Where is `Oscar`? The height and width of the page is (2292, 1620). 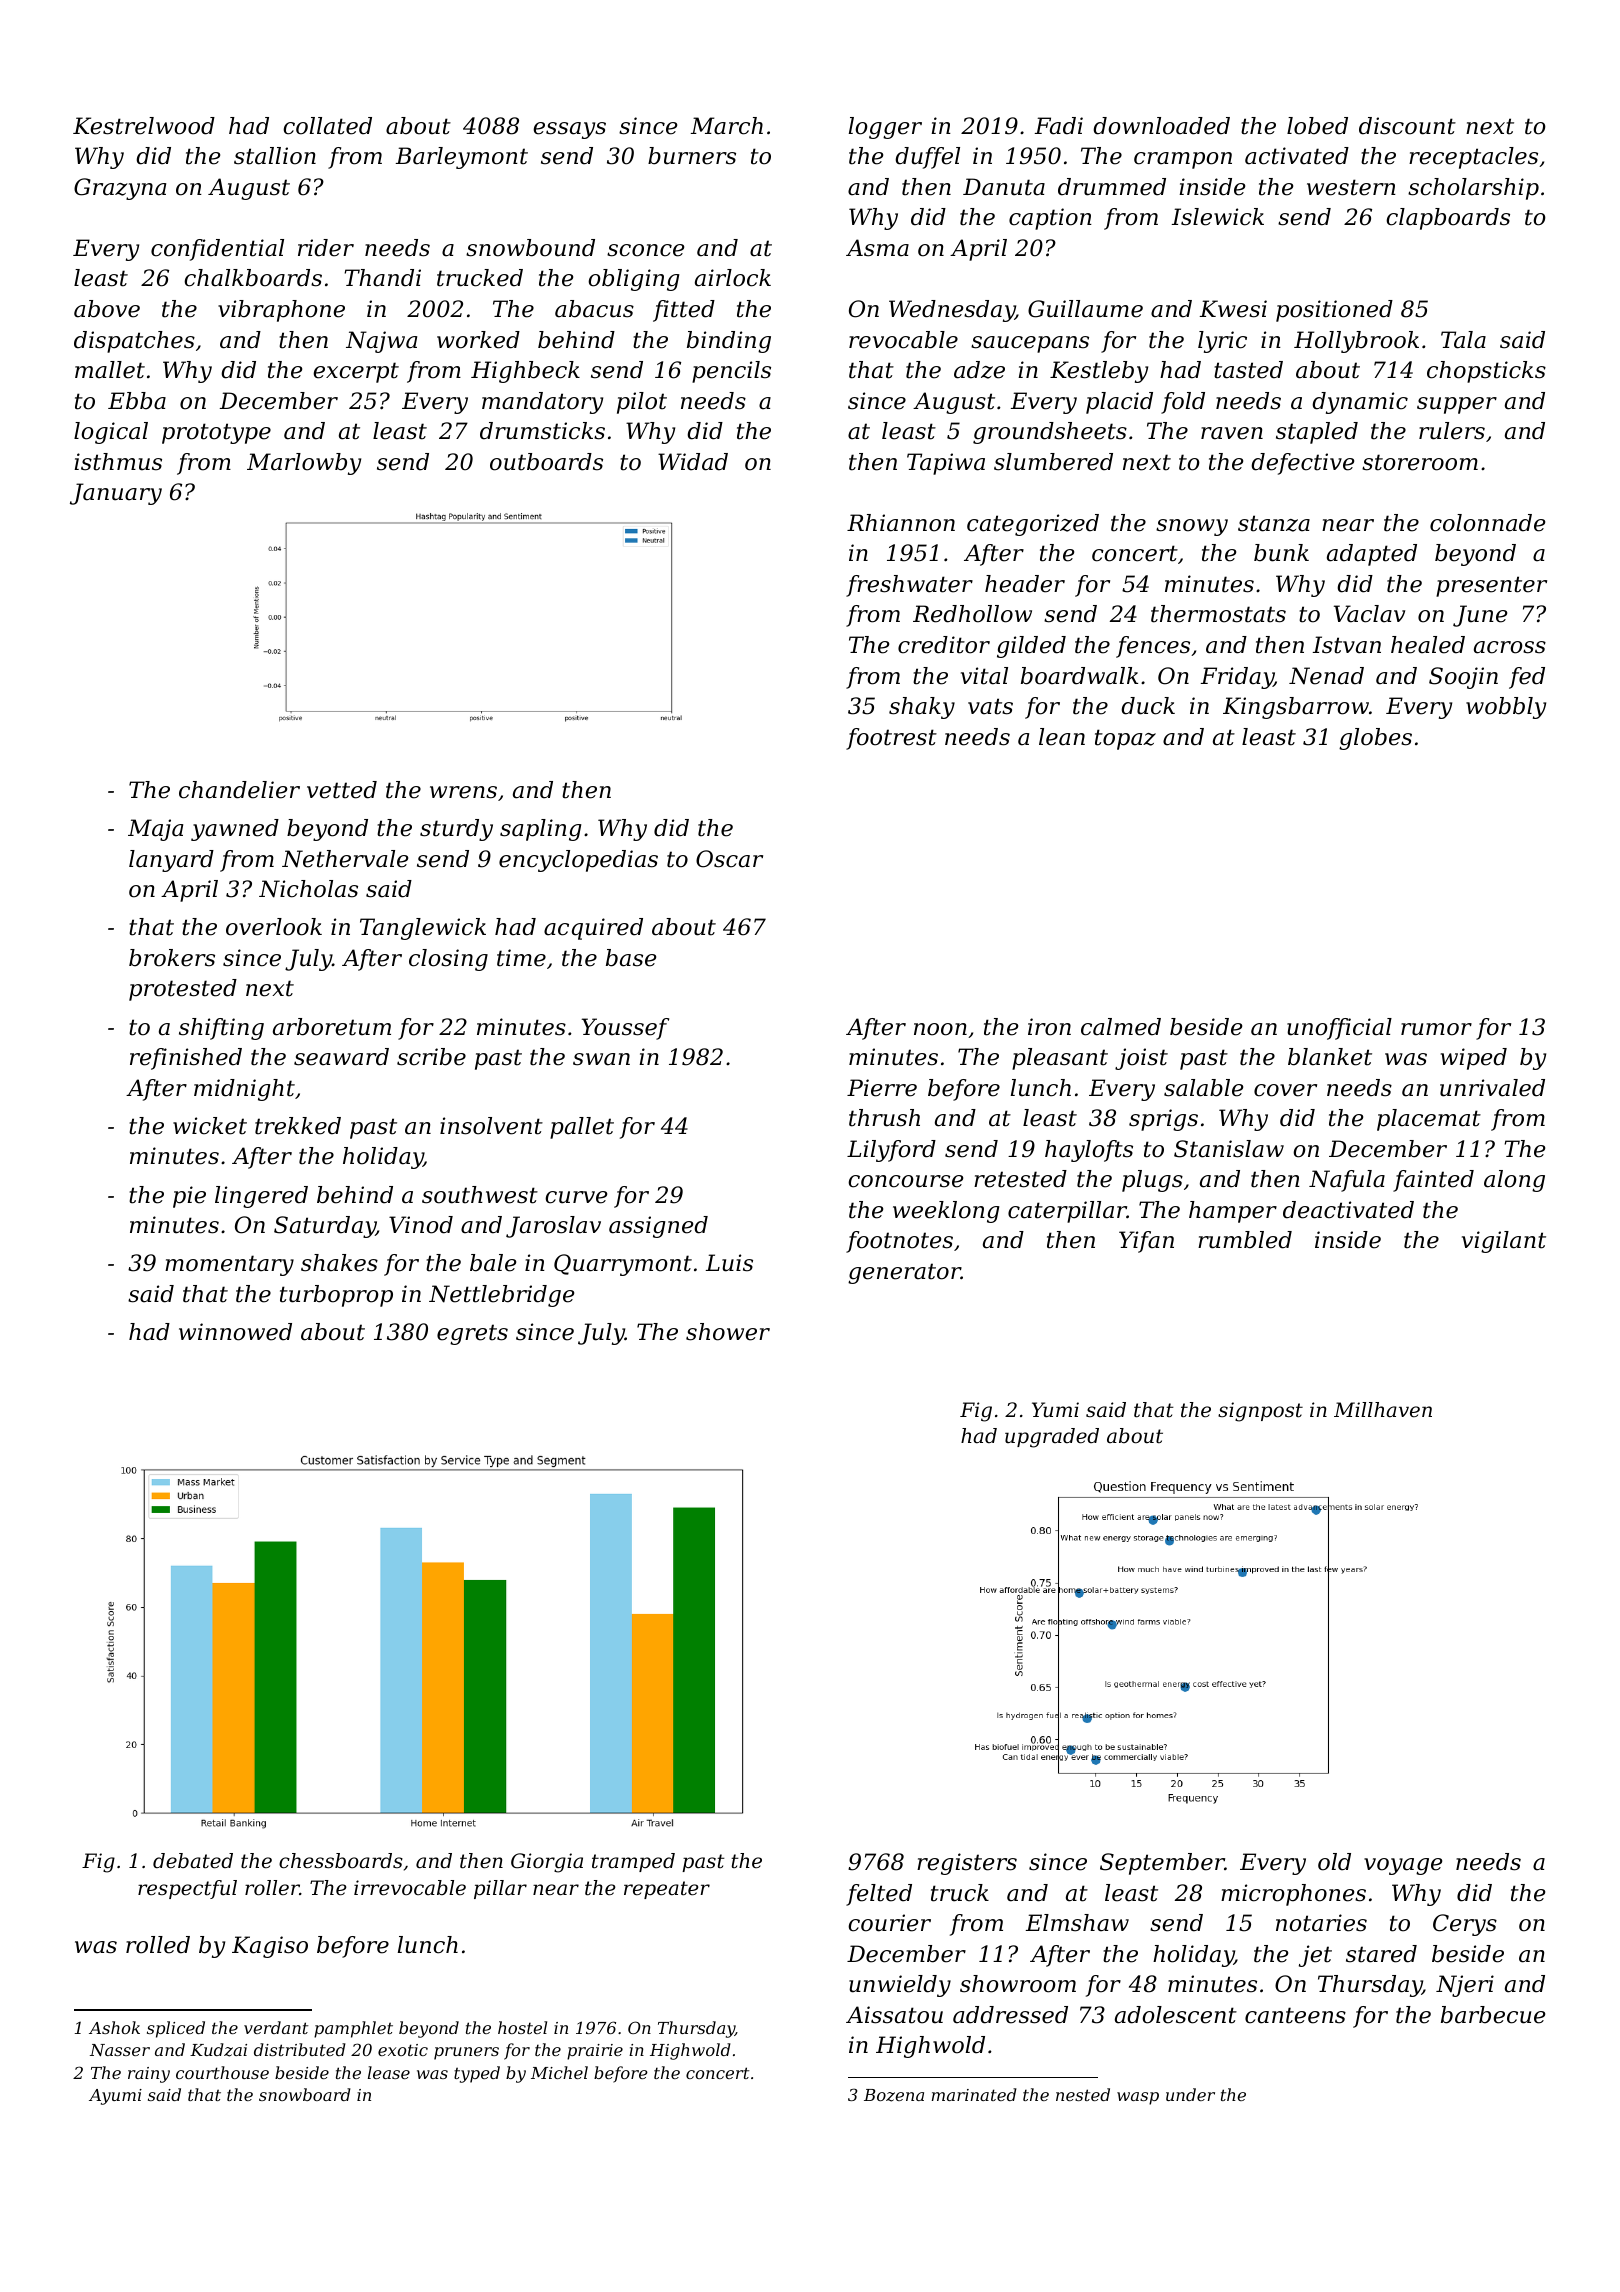
Oscar is located at coordinates (729, 859).
